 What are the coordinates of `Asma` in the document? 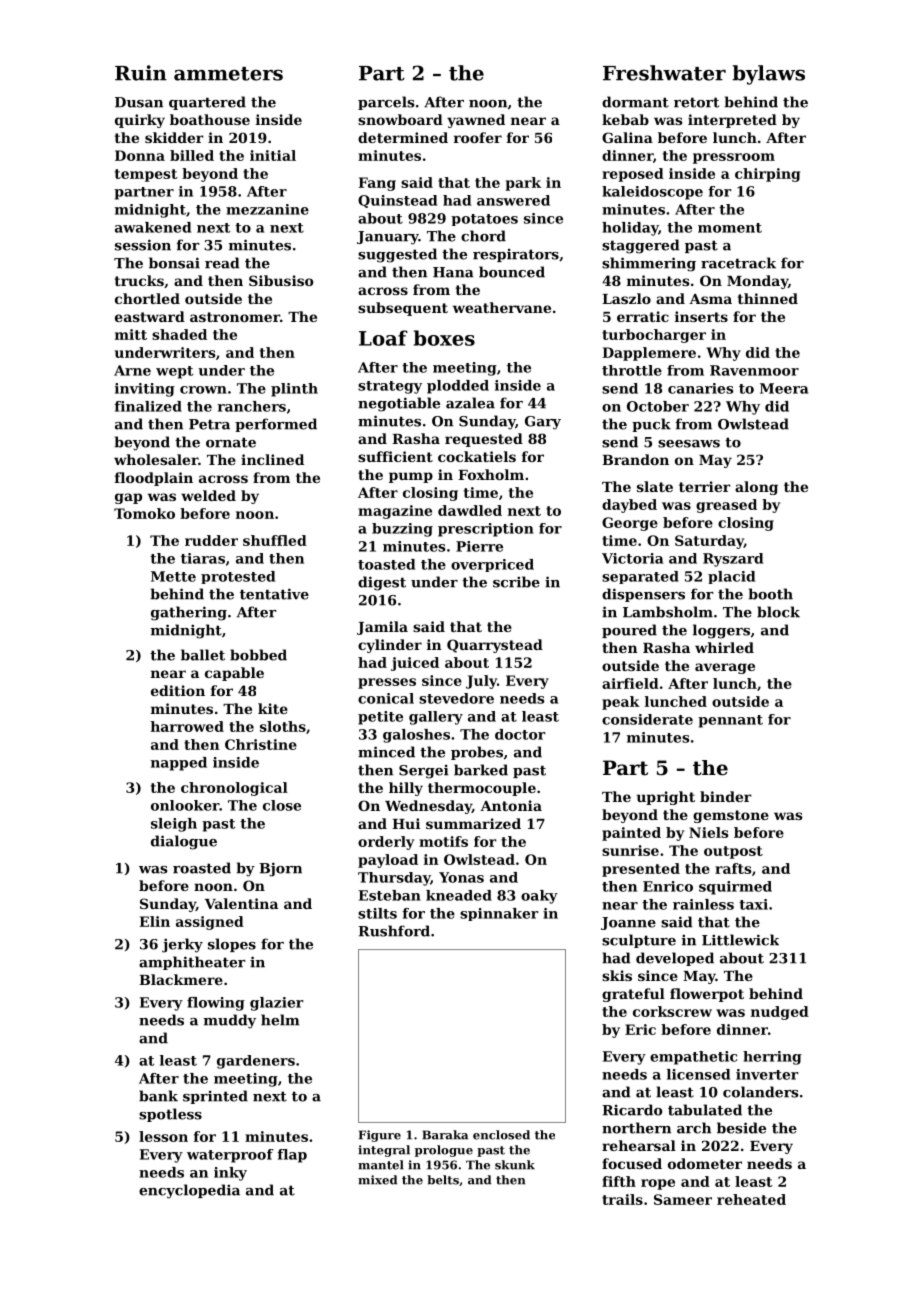 It's located at (710, 299).
